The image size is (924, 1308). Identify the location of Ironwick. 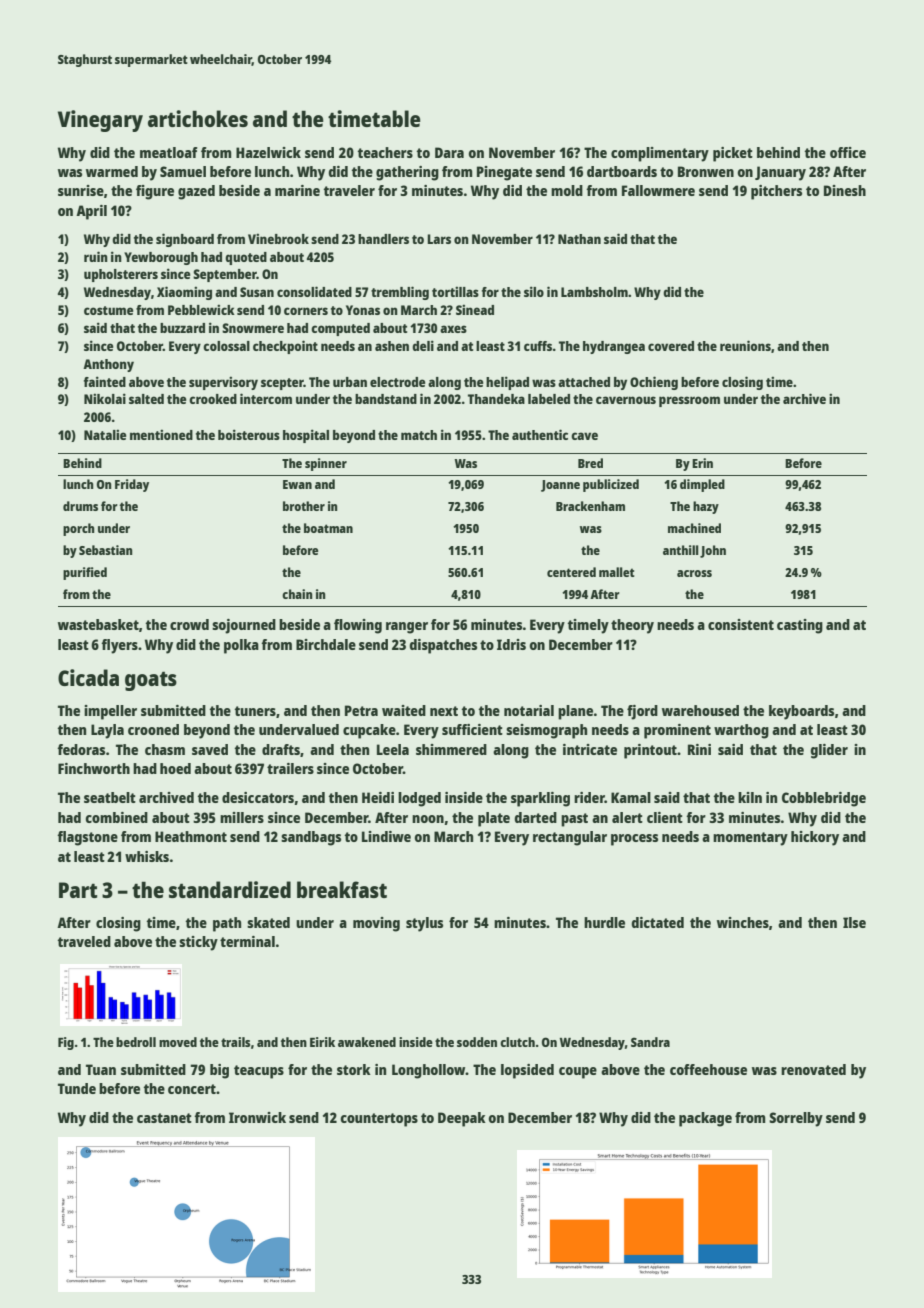
(257, 1117).
